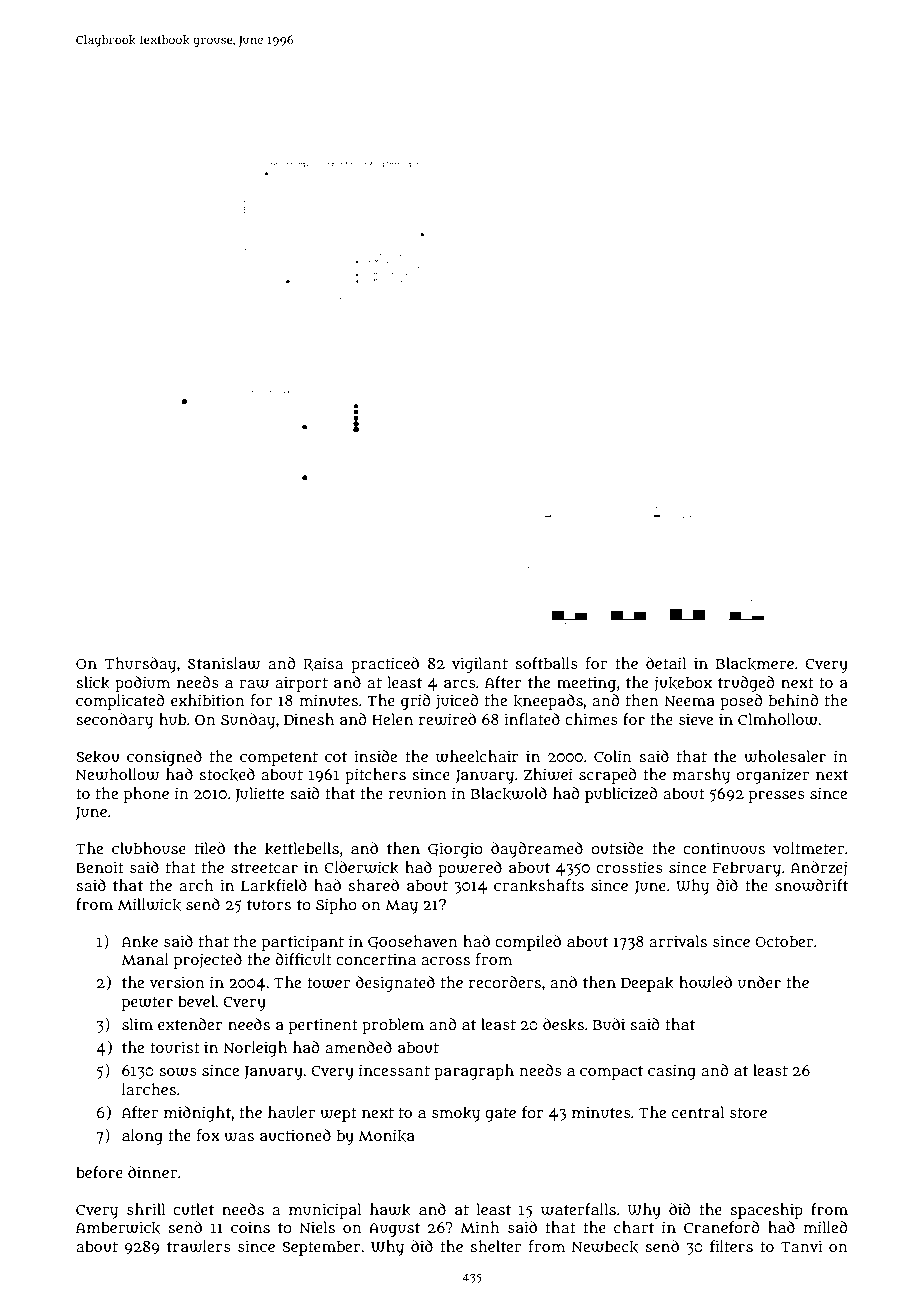 Image resolution: width=924 pixels, height=1308 pixels. What do you see at coordinates (393, 1026) in the screenshot?
I see `problem` at bounding box center [393, 1026].
